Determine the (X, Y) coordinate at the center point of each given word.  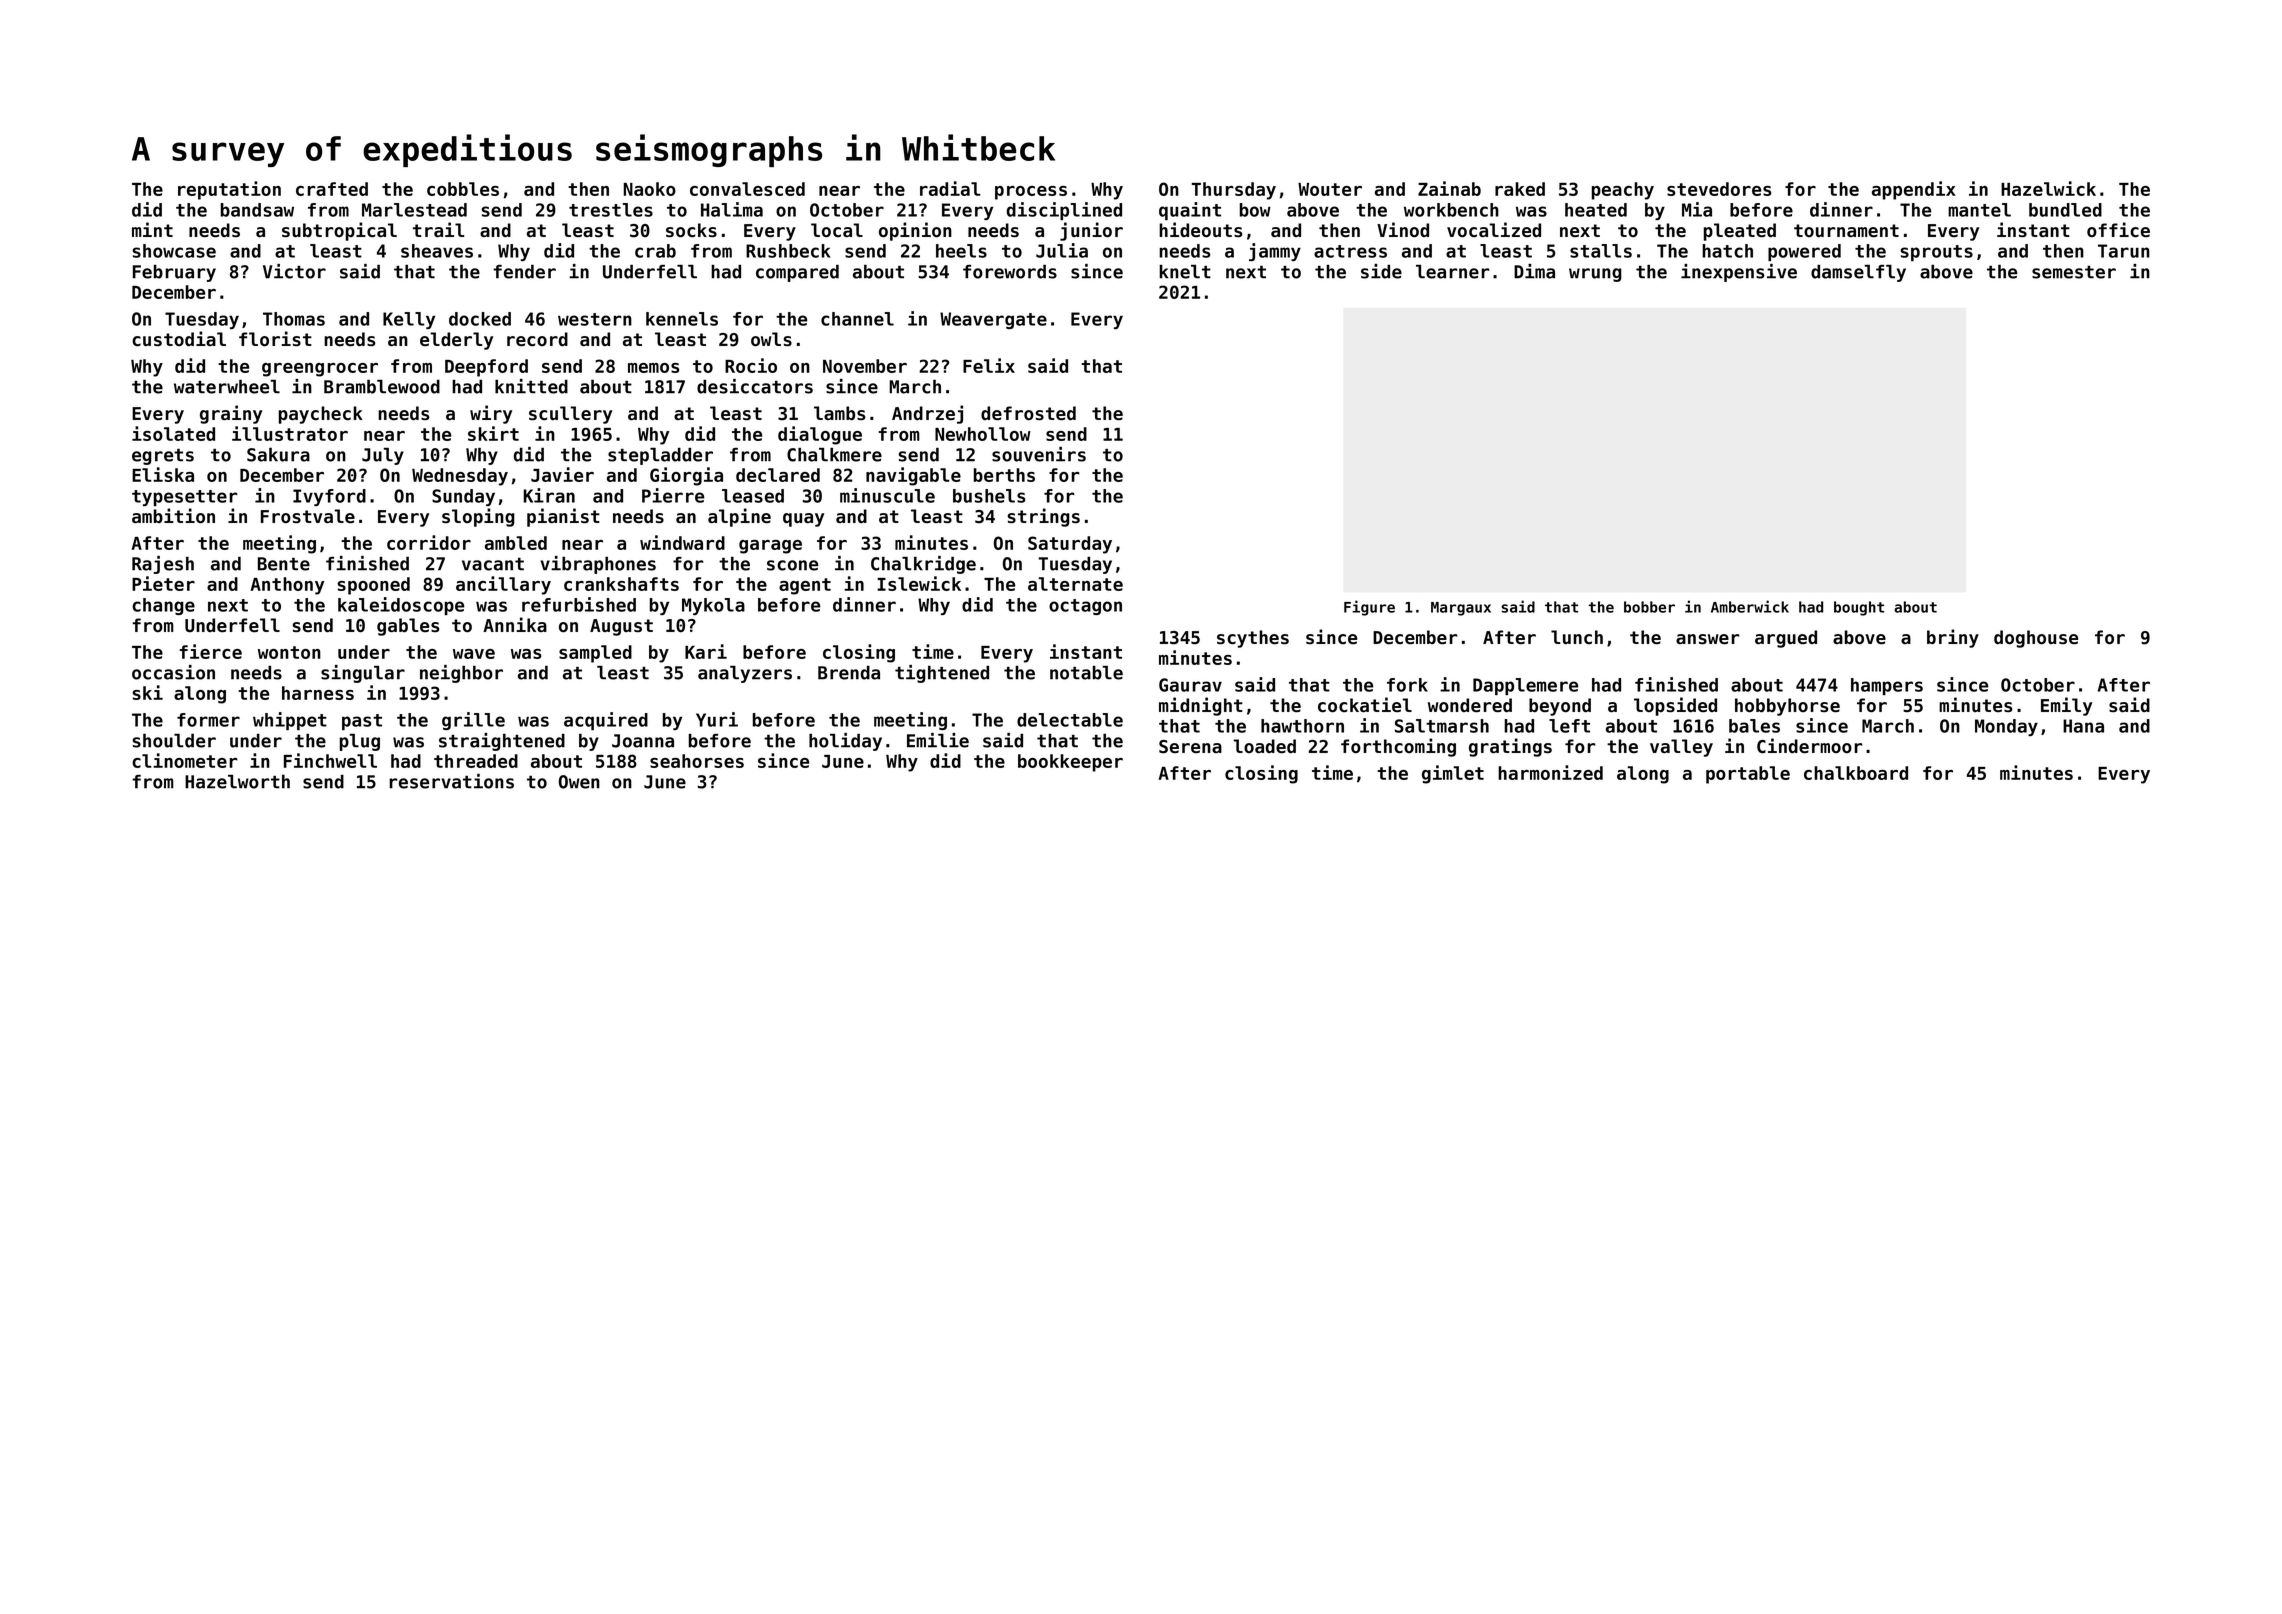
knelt (1185, 272)
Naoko (650, 189)
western (595, 319)
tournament (1846, 231)
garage (770, 547)
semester (2074, 272)
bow (1255, 210)
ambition (173, 515)
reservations (451, 781)
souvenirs (1039, 454)
